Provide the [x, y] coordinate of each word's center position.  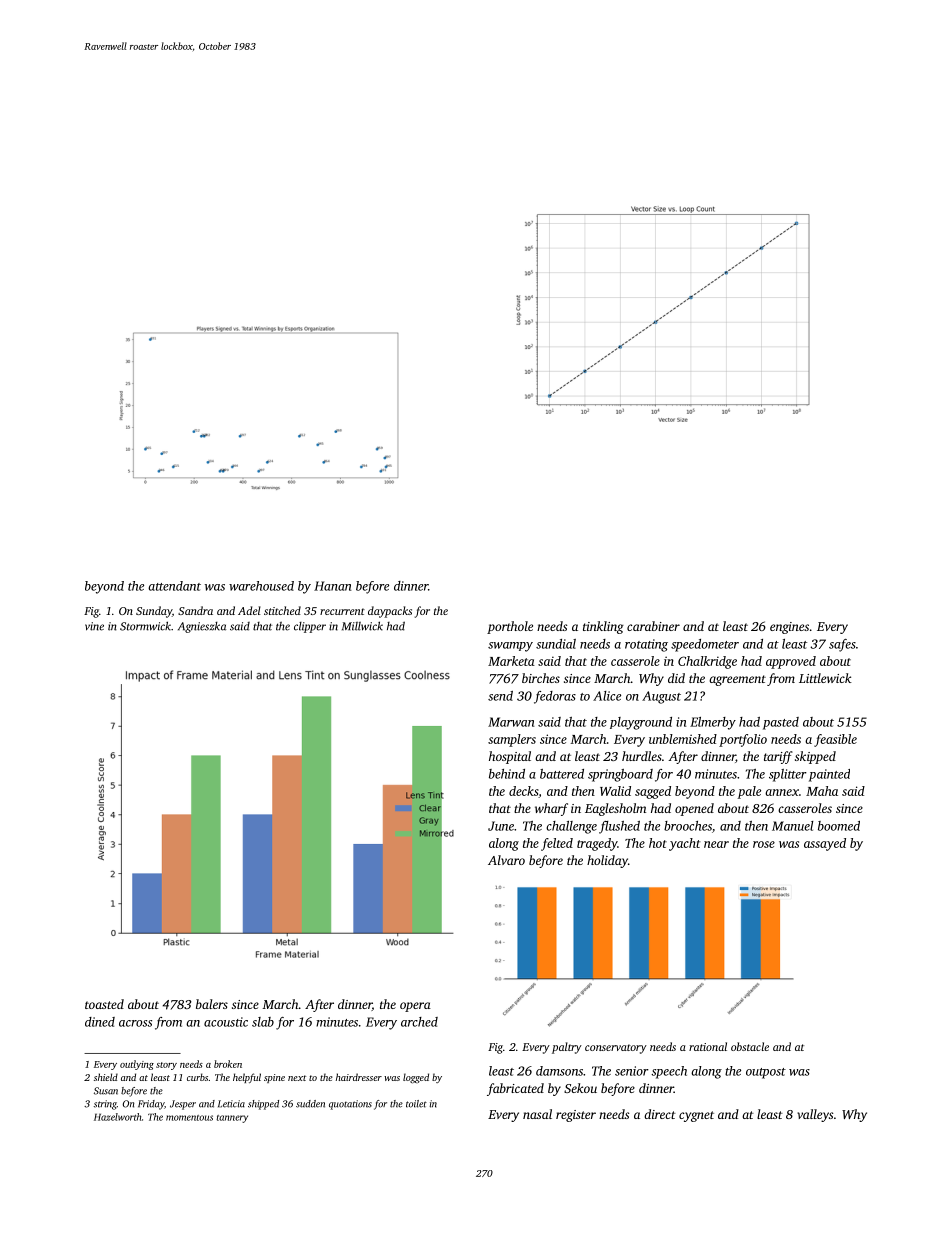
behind [507, 774]
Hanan [333, 586]
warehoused [261, 586]
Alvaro [506, 860]
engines [789, 628]
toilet [416, 1104]
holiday [607, 861]
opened [694, 809]
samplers [512, 740]
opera [415, 1007]
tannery [232, 1119]
